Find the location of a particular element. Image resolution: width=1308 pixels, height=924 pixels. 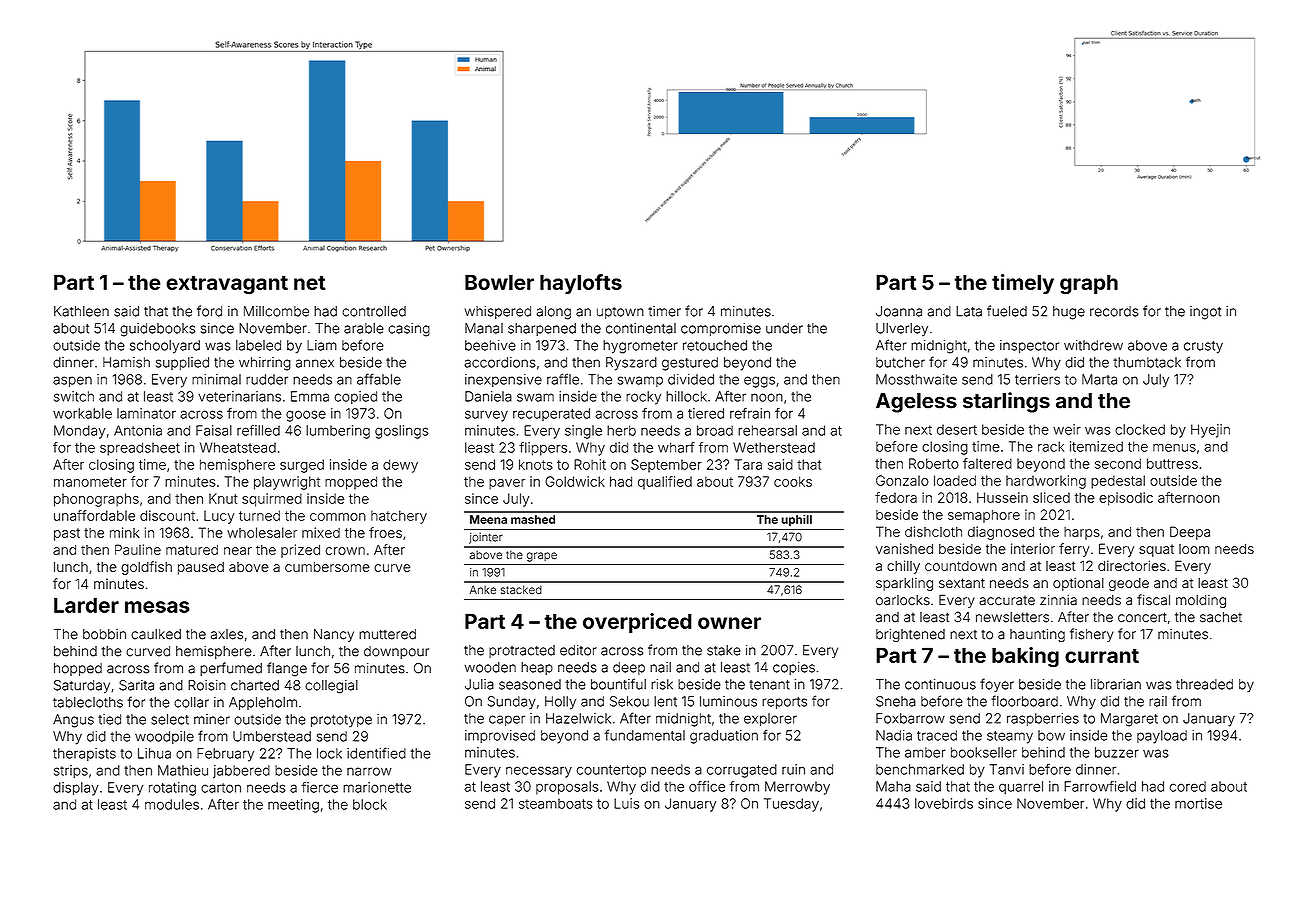

veterinarians is located at coordinates (239, 396).
